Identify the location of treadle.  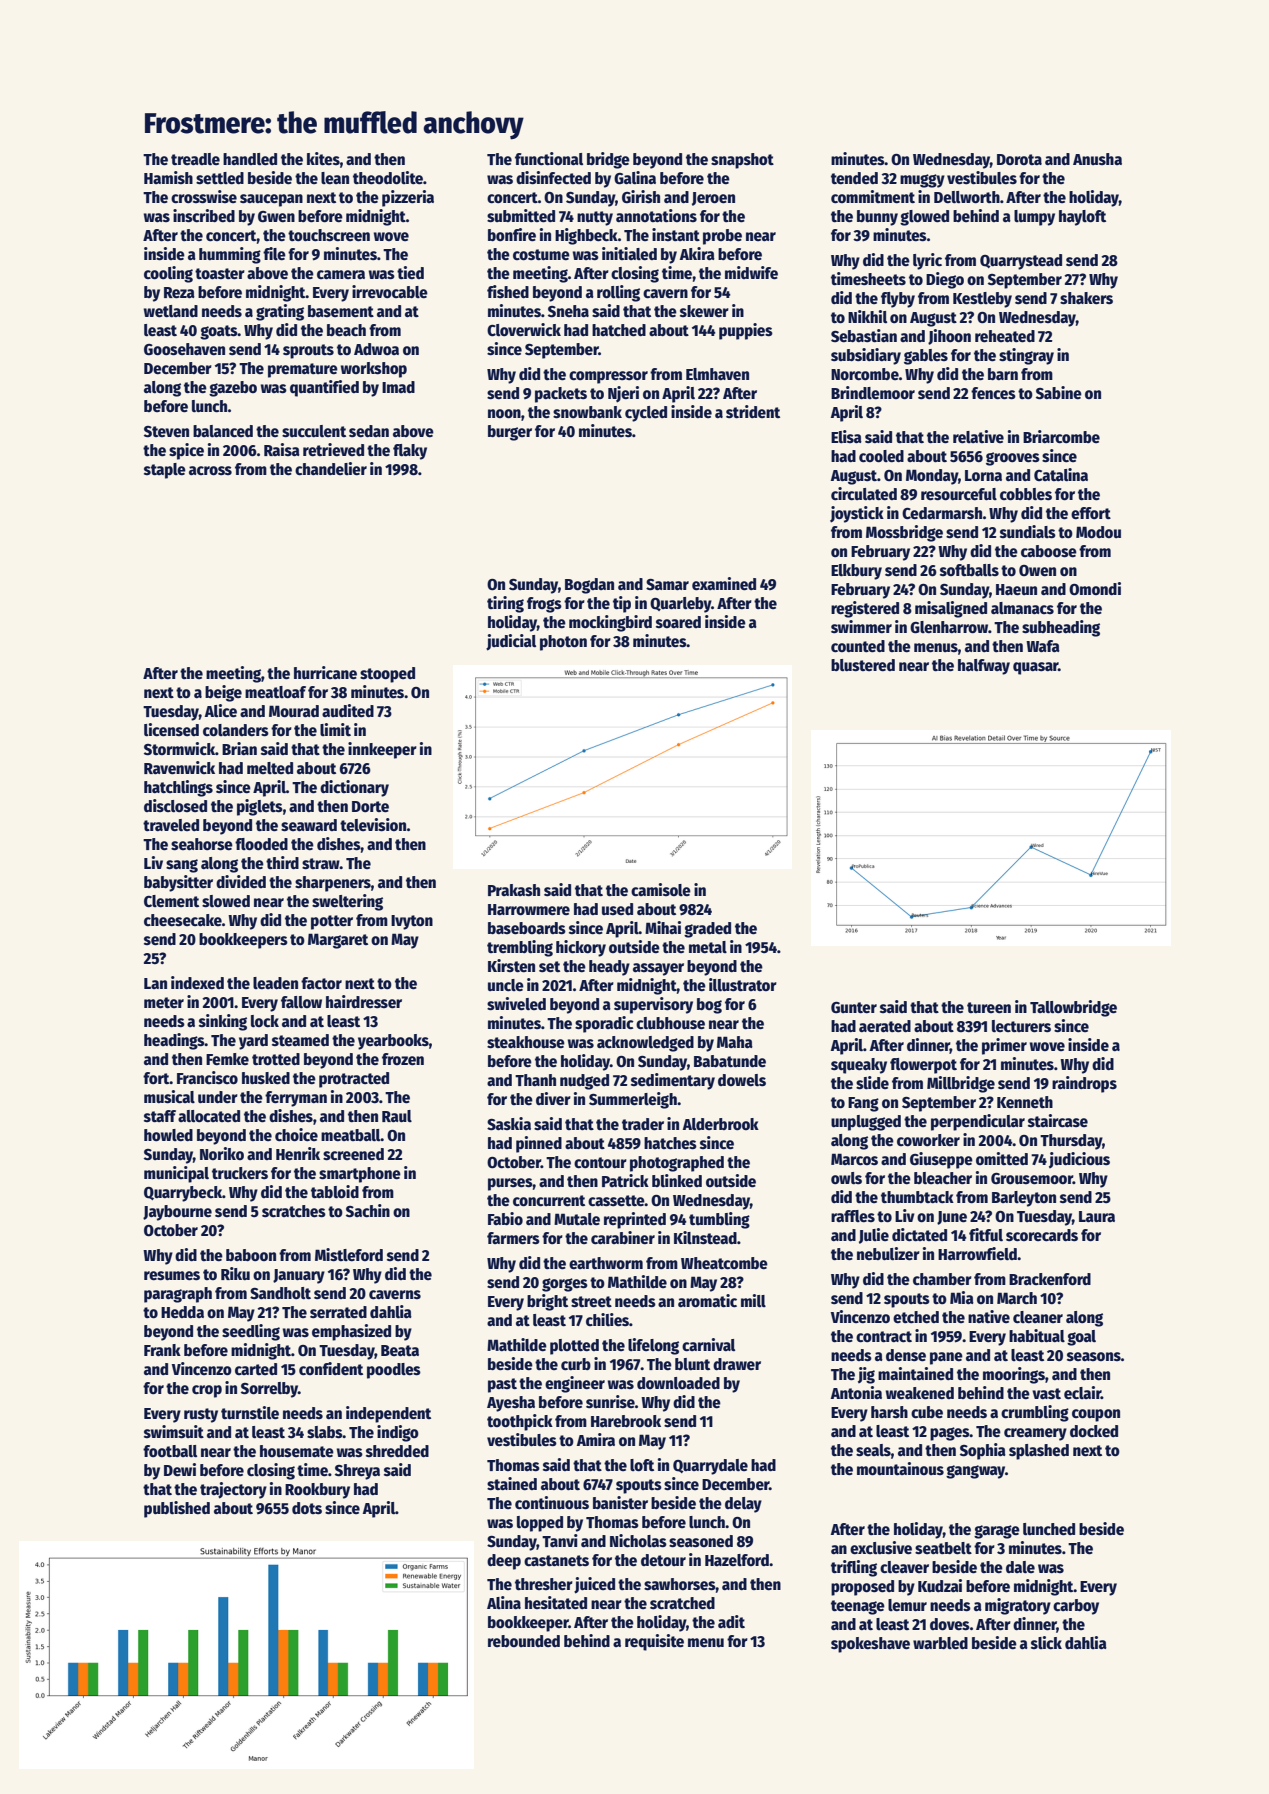
(195, 159).
